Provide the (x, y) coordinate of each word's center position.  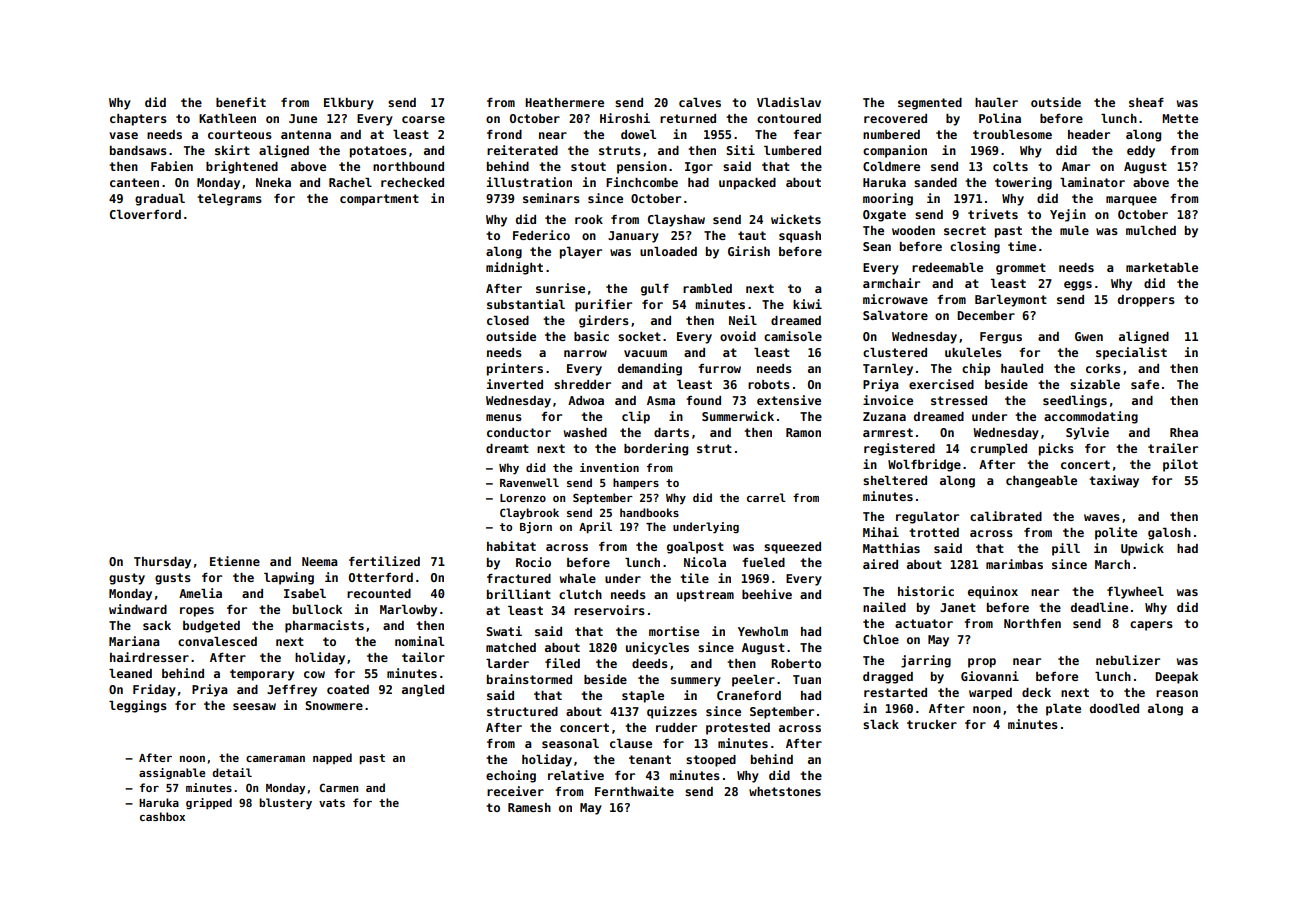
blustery (285, 804)
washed (585, 432)
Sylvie (1087, 433)
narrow (585, 353)
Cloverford (145, 214)
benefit (241, 102)
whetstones (785, 791)
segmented (930, 104)
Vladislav (789, 102)
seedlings (1075, 401)
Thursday (162, 563)
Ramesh (529, 807)
